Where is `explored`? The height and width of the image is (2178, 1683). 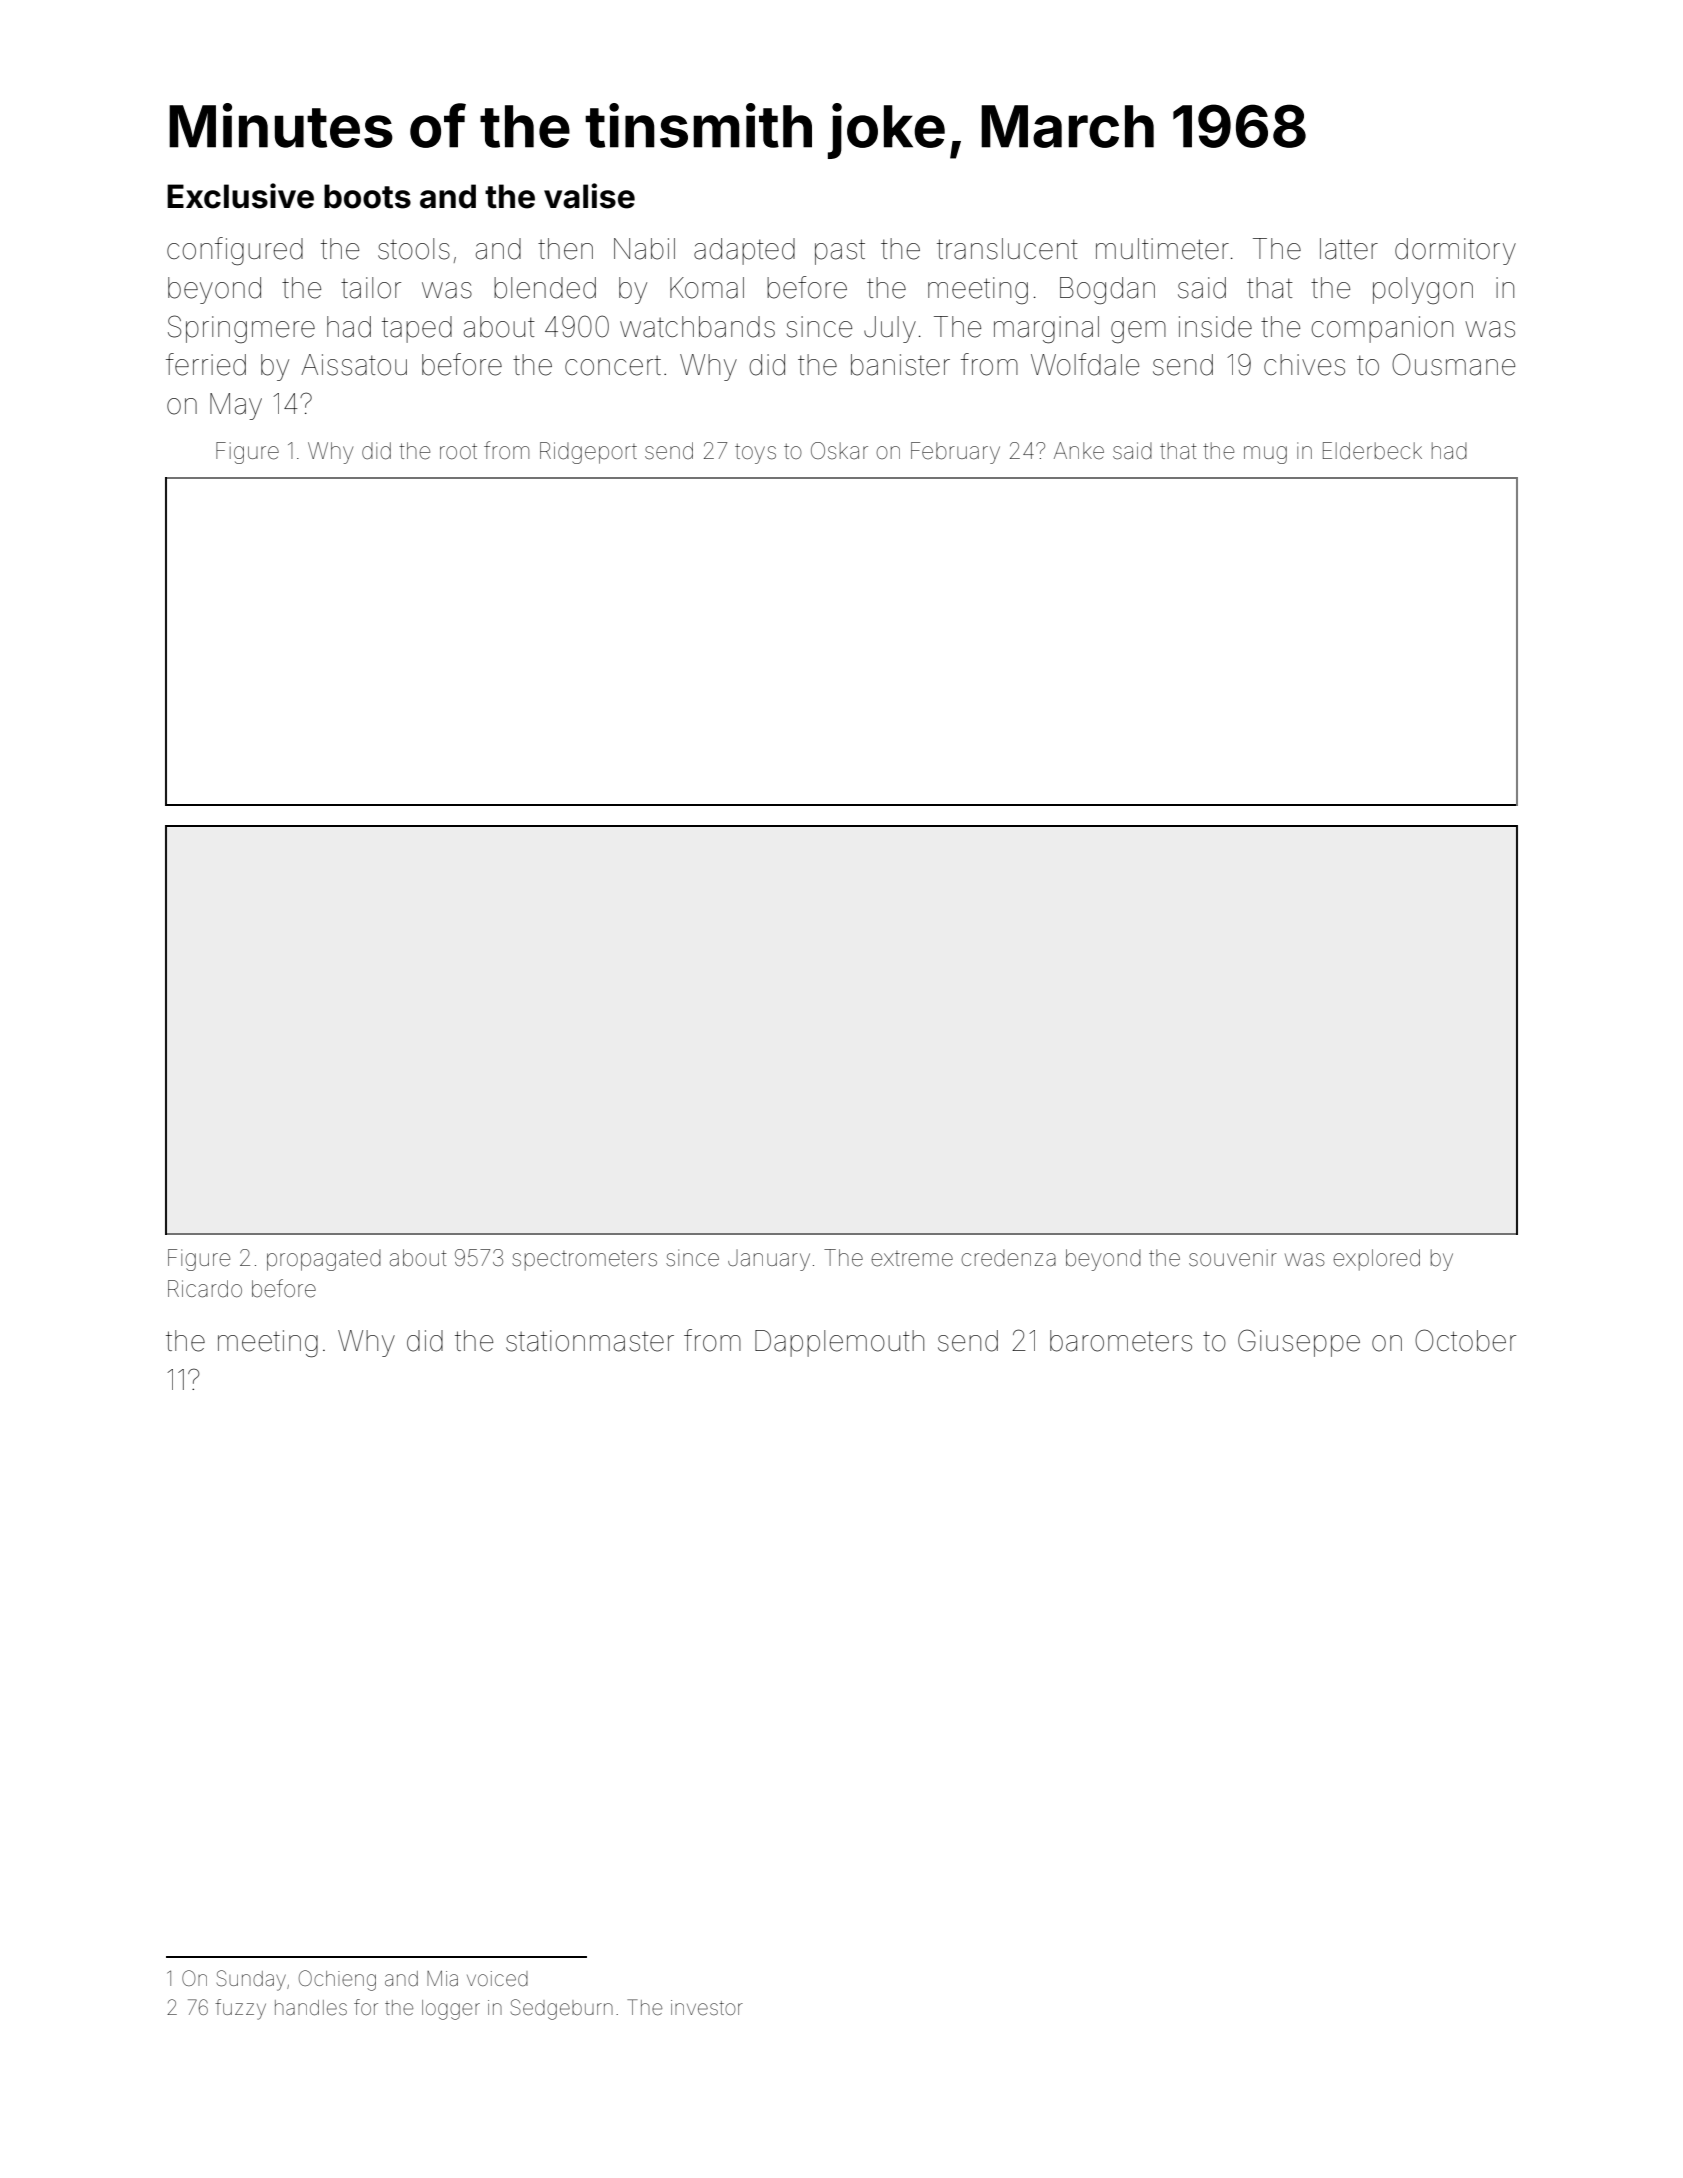 explored is located at coordinates (1376, 1260).
